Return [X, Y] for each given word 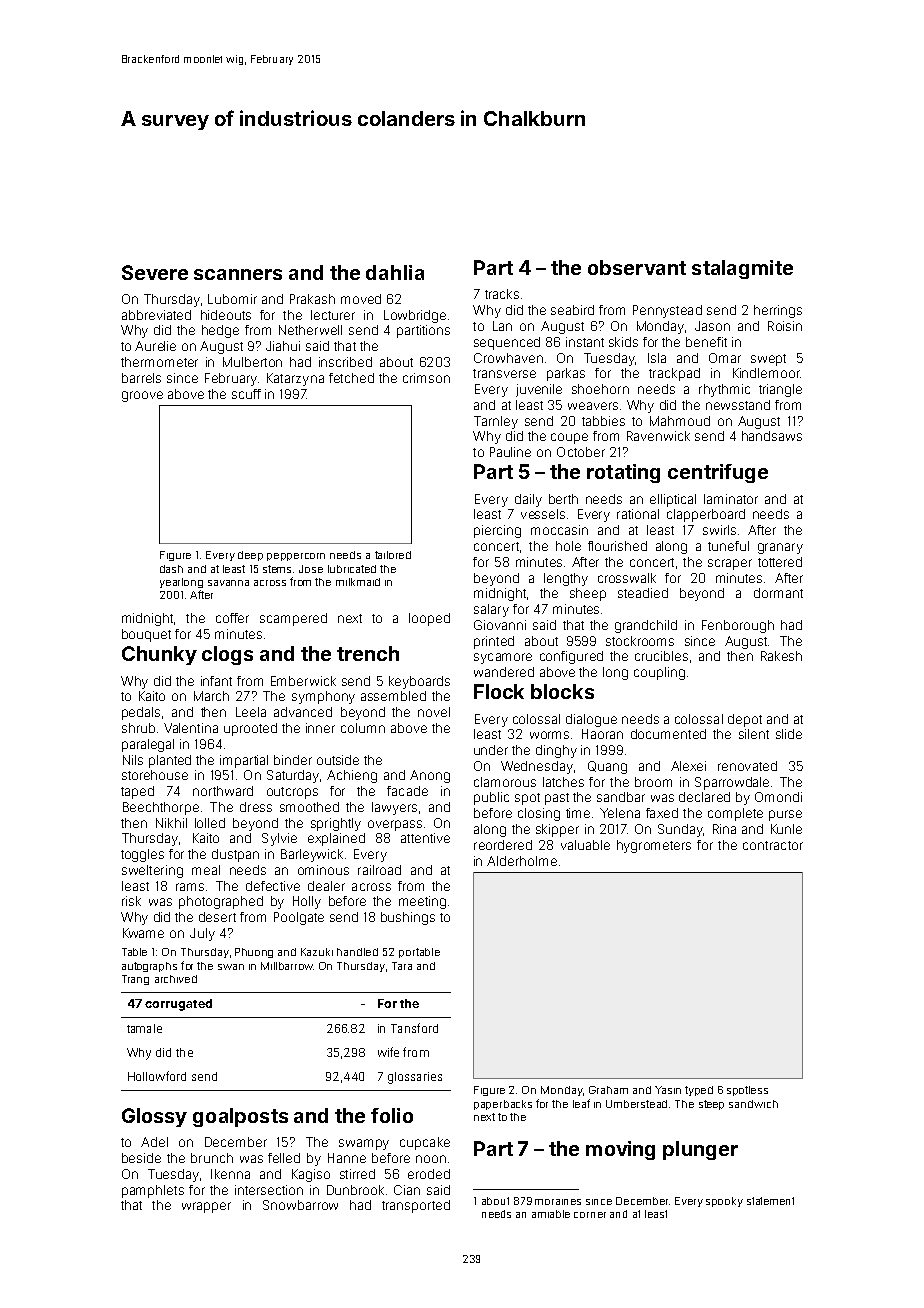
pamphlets [153, 1191]
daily [528, 500]
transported [416, 1206]
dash [171, 569]
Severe [155, 272]
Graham [608, 1090]
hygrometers [654, 846]
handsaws [772, 436]
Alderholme [522, 861]
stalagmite [742, 269]
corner [590, 1215]
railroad [379, 870]
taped [137, 792]
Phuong [254, 953]
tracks [502, 294]
